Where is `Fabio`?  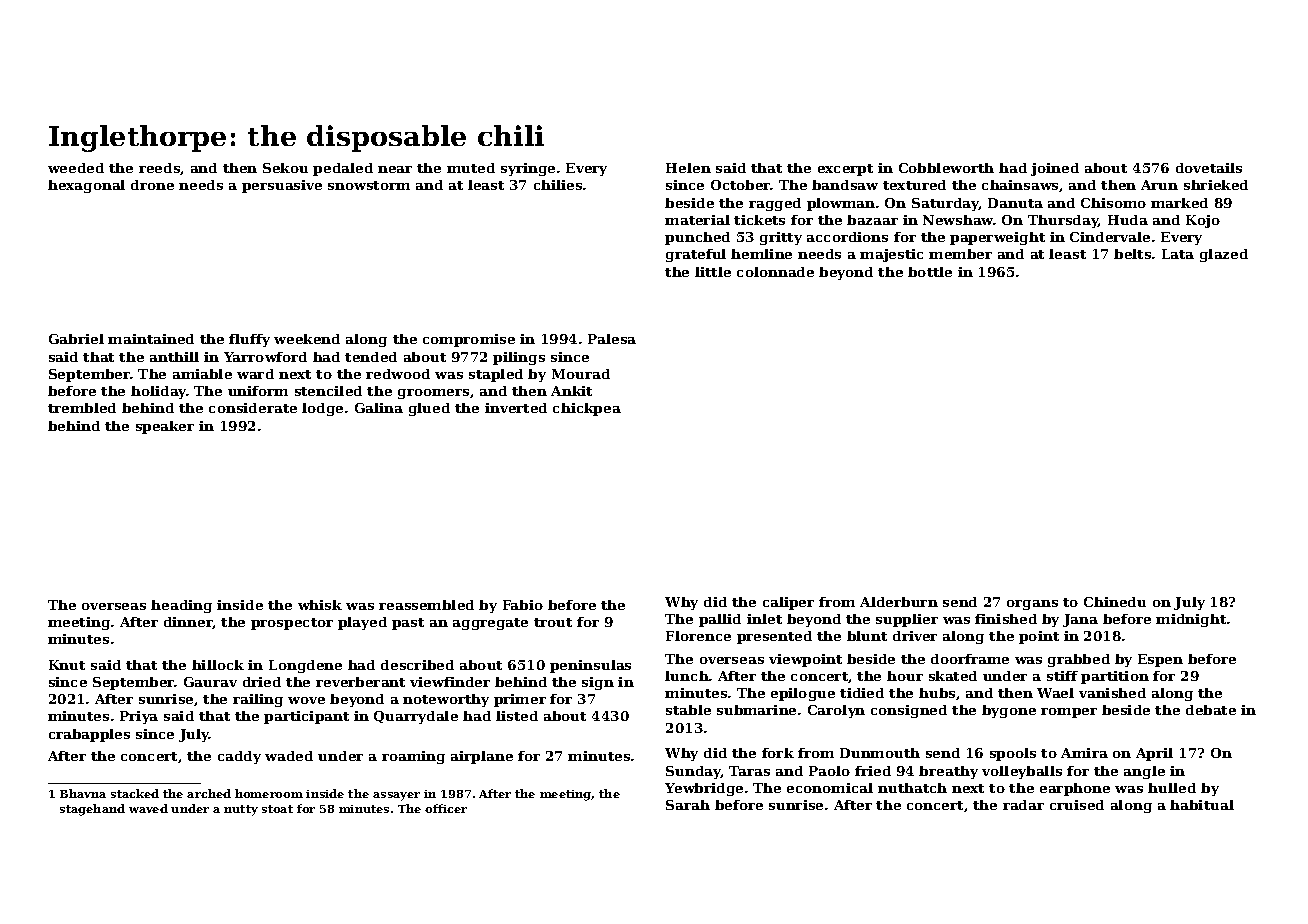
Fabio is located at coordinates (523, 605).
